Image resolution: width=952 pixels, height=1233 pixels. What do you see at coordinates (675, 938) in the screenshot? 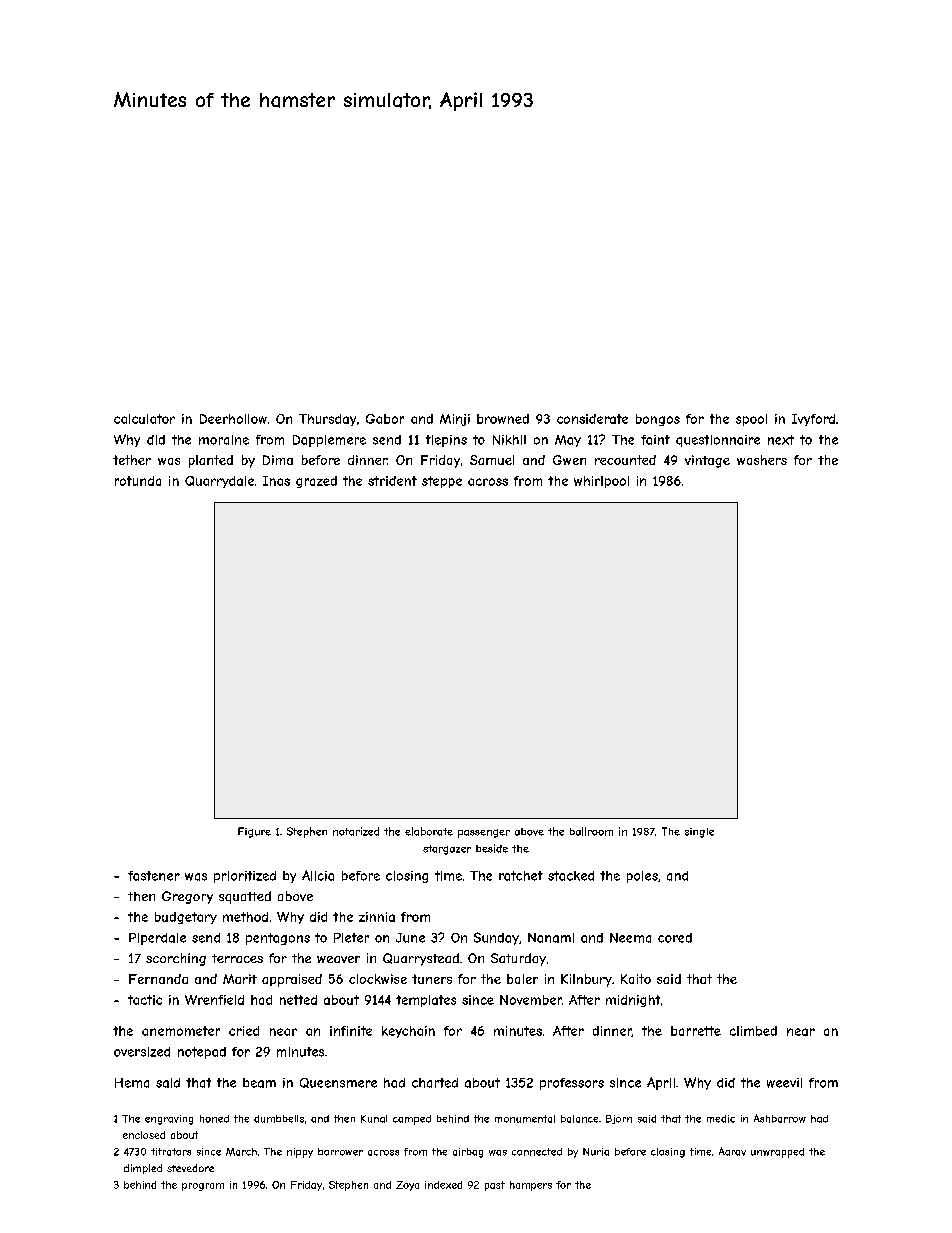
I see `cored` at bounding box center [675, 938].
